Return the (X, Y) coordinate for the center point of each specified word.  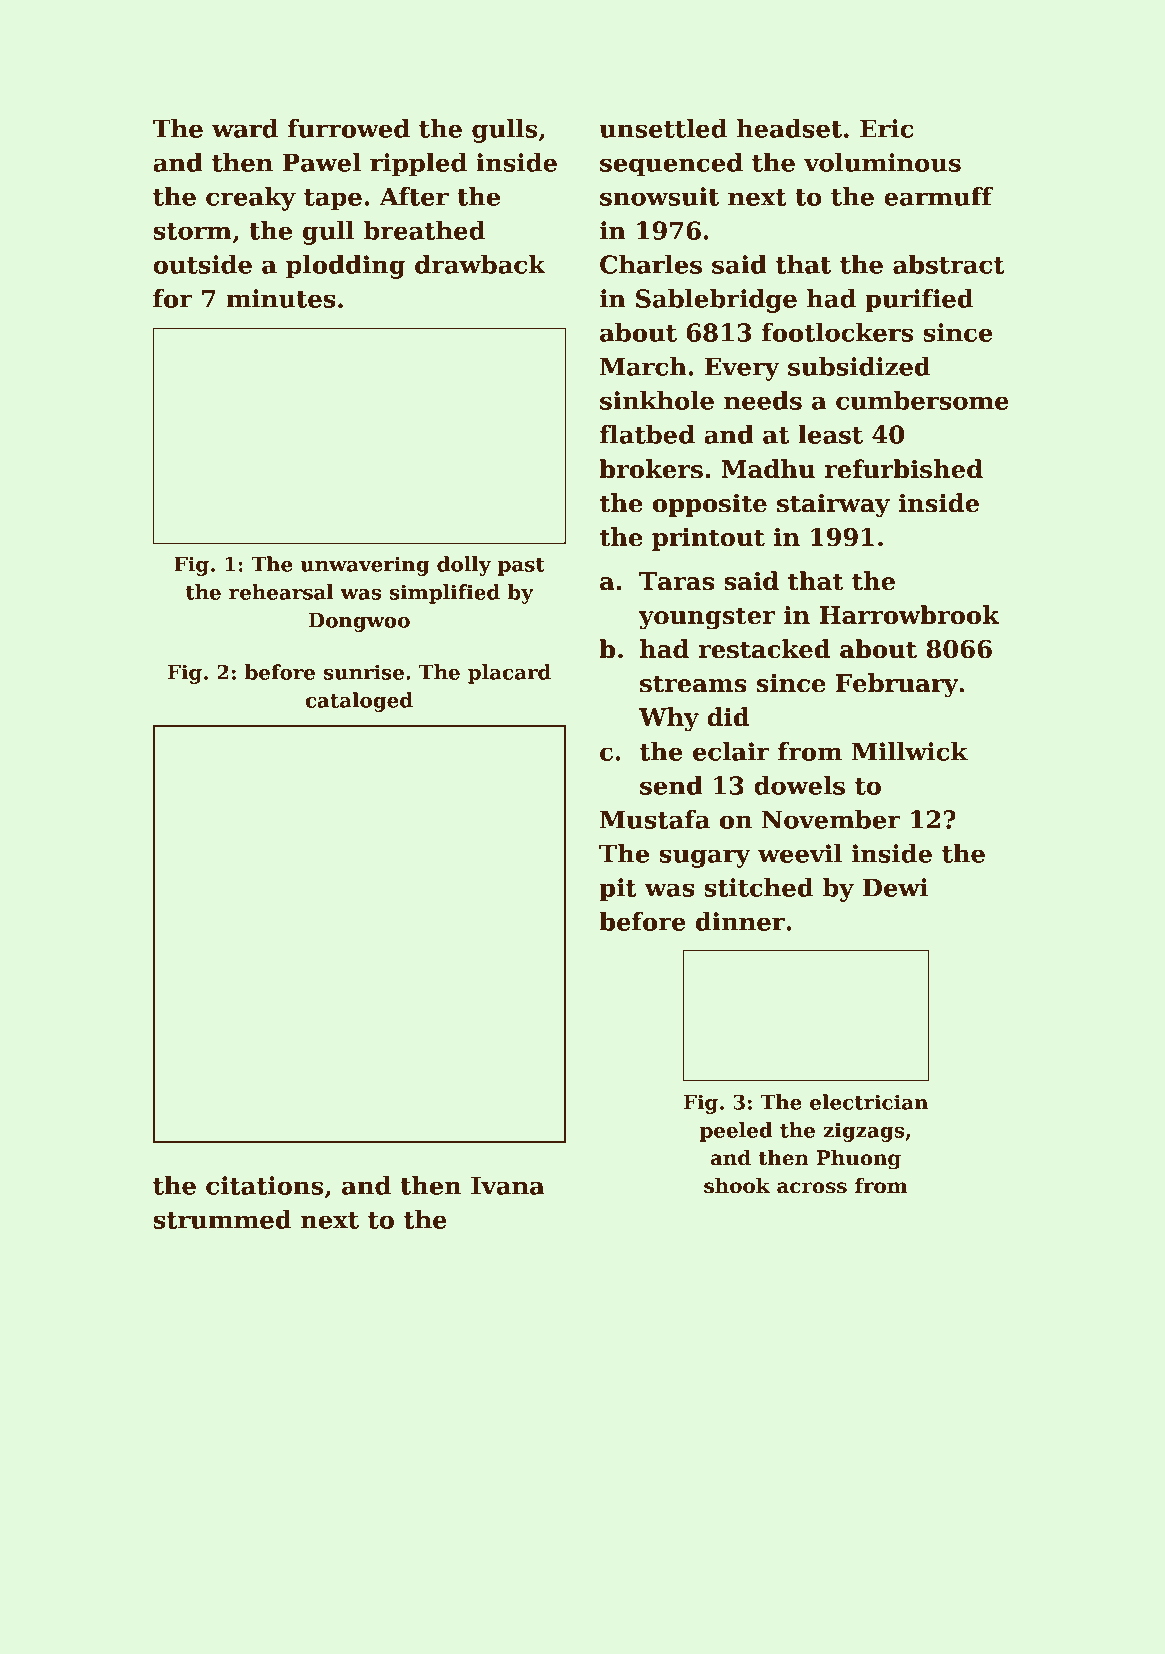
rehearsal (281, 592)
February (897, 685)
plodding (345, 267)
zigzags (863, 1132)
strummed (222, 1219)
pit (618, 890)
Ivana (508, 1185)
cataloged (359, 702)
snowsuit (659, 196)
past (521, 567)
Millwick (910, 751)
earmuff (938, 196)
